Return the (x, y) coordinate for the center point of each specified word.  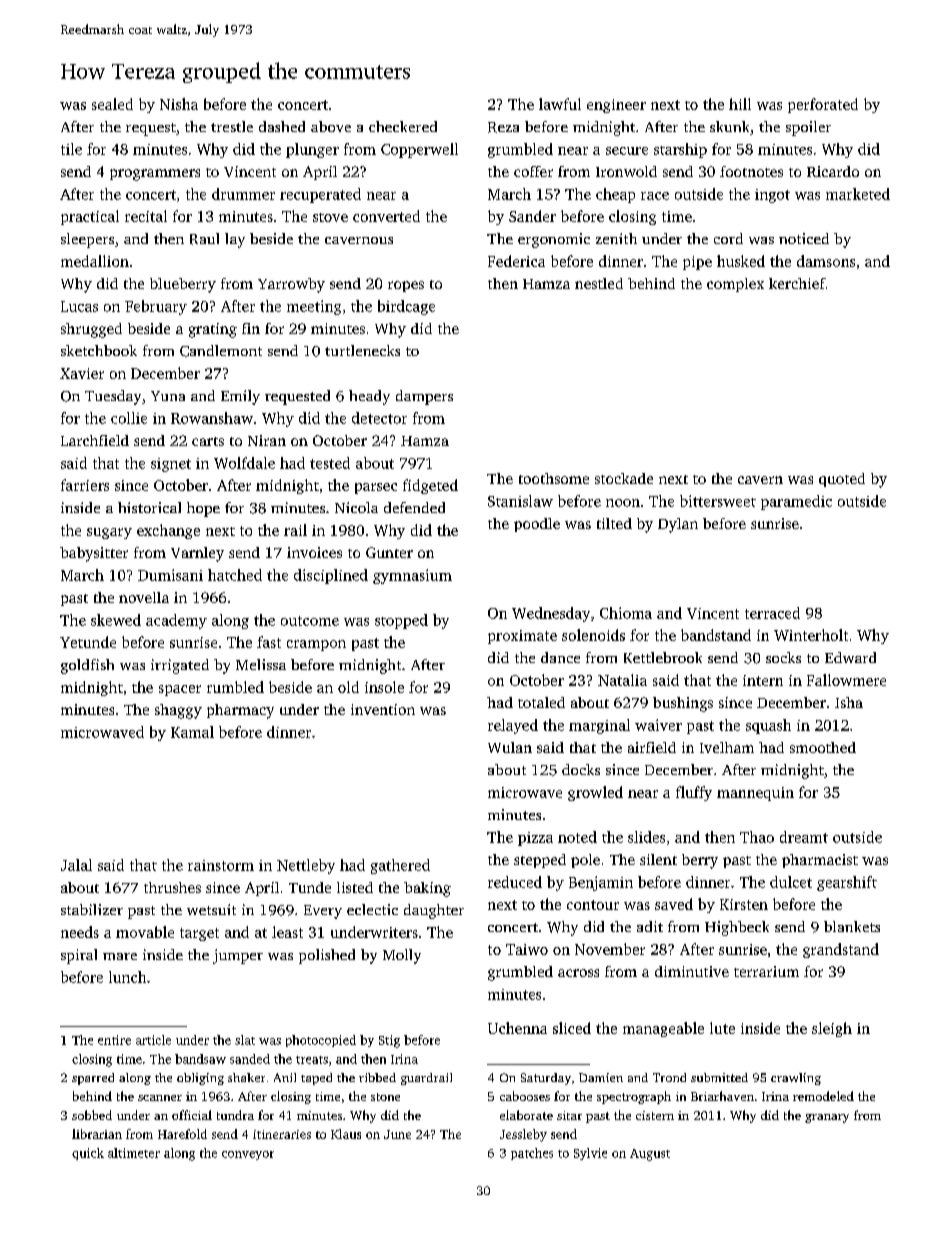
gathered (400, 866)
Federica (516, 261)
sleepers (87, 240)
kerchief (797, 283)
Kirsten (744, 904)
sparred (93, 1079)
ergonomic (554, 240)
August (650, 1155)
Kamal (192, 732)
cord (728, 238)
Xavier (82, 373)
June (397, 1134)
